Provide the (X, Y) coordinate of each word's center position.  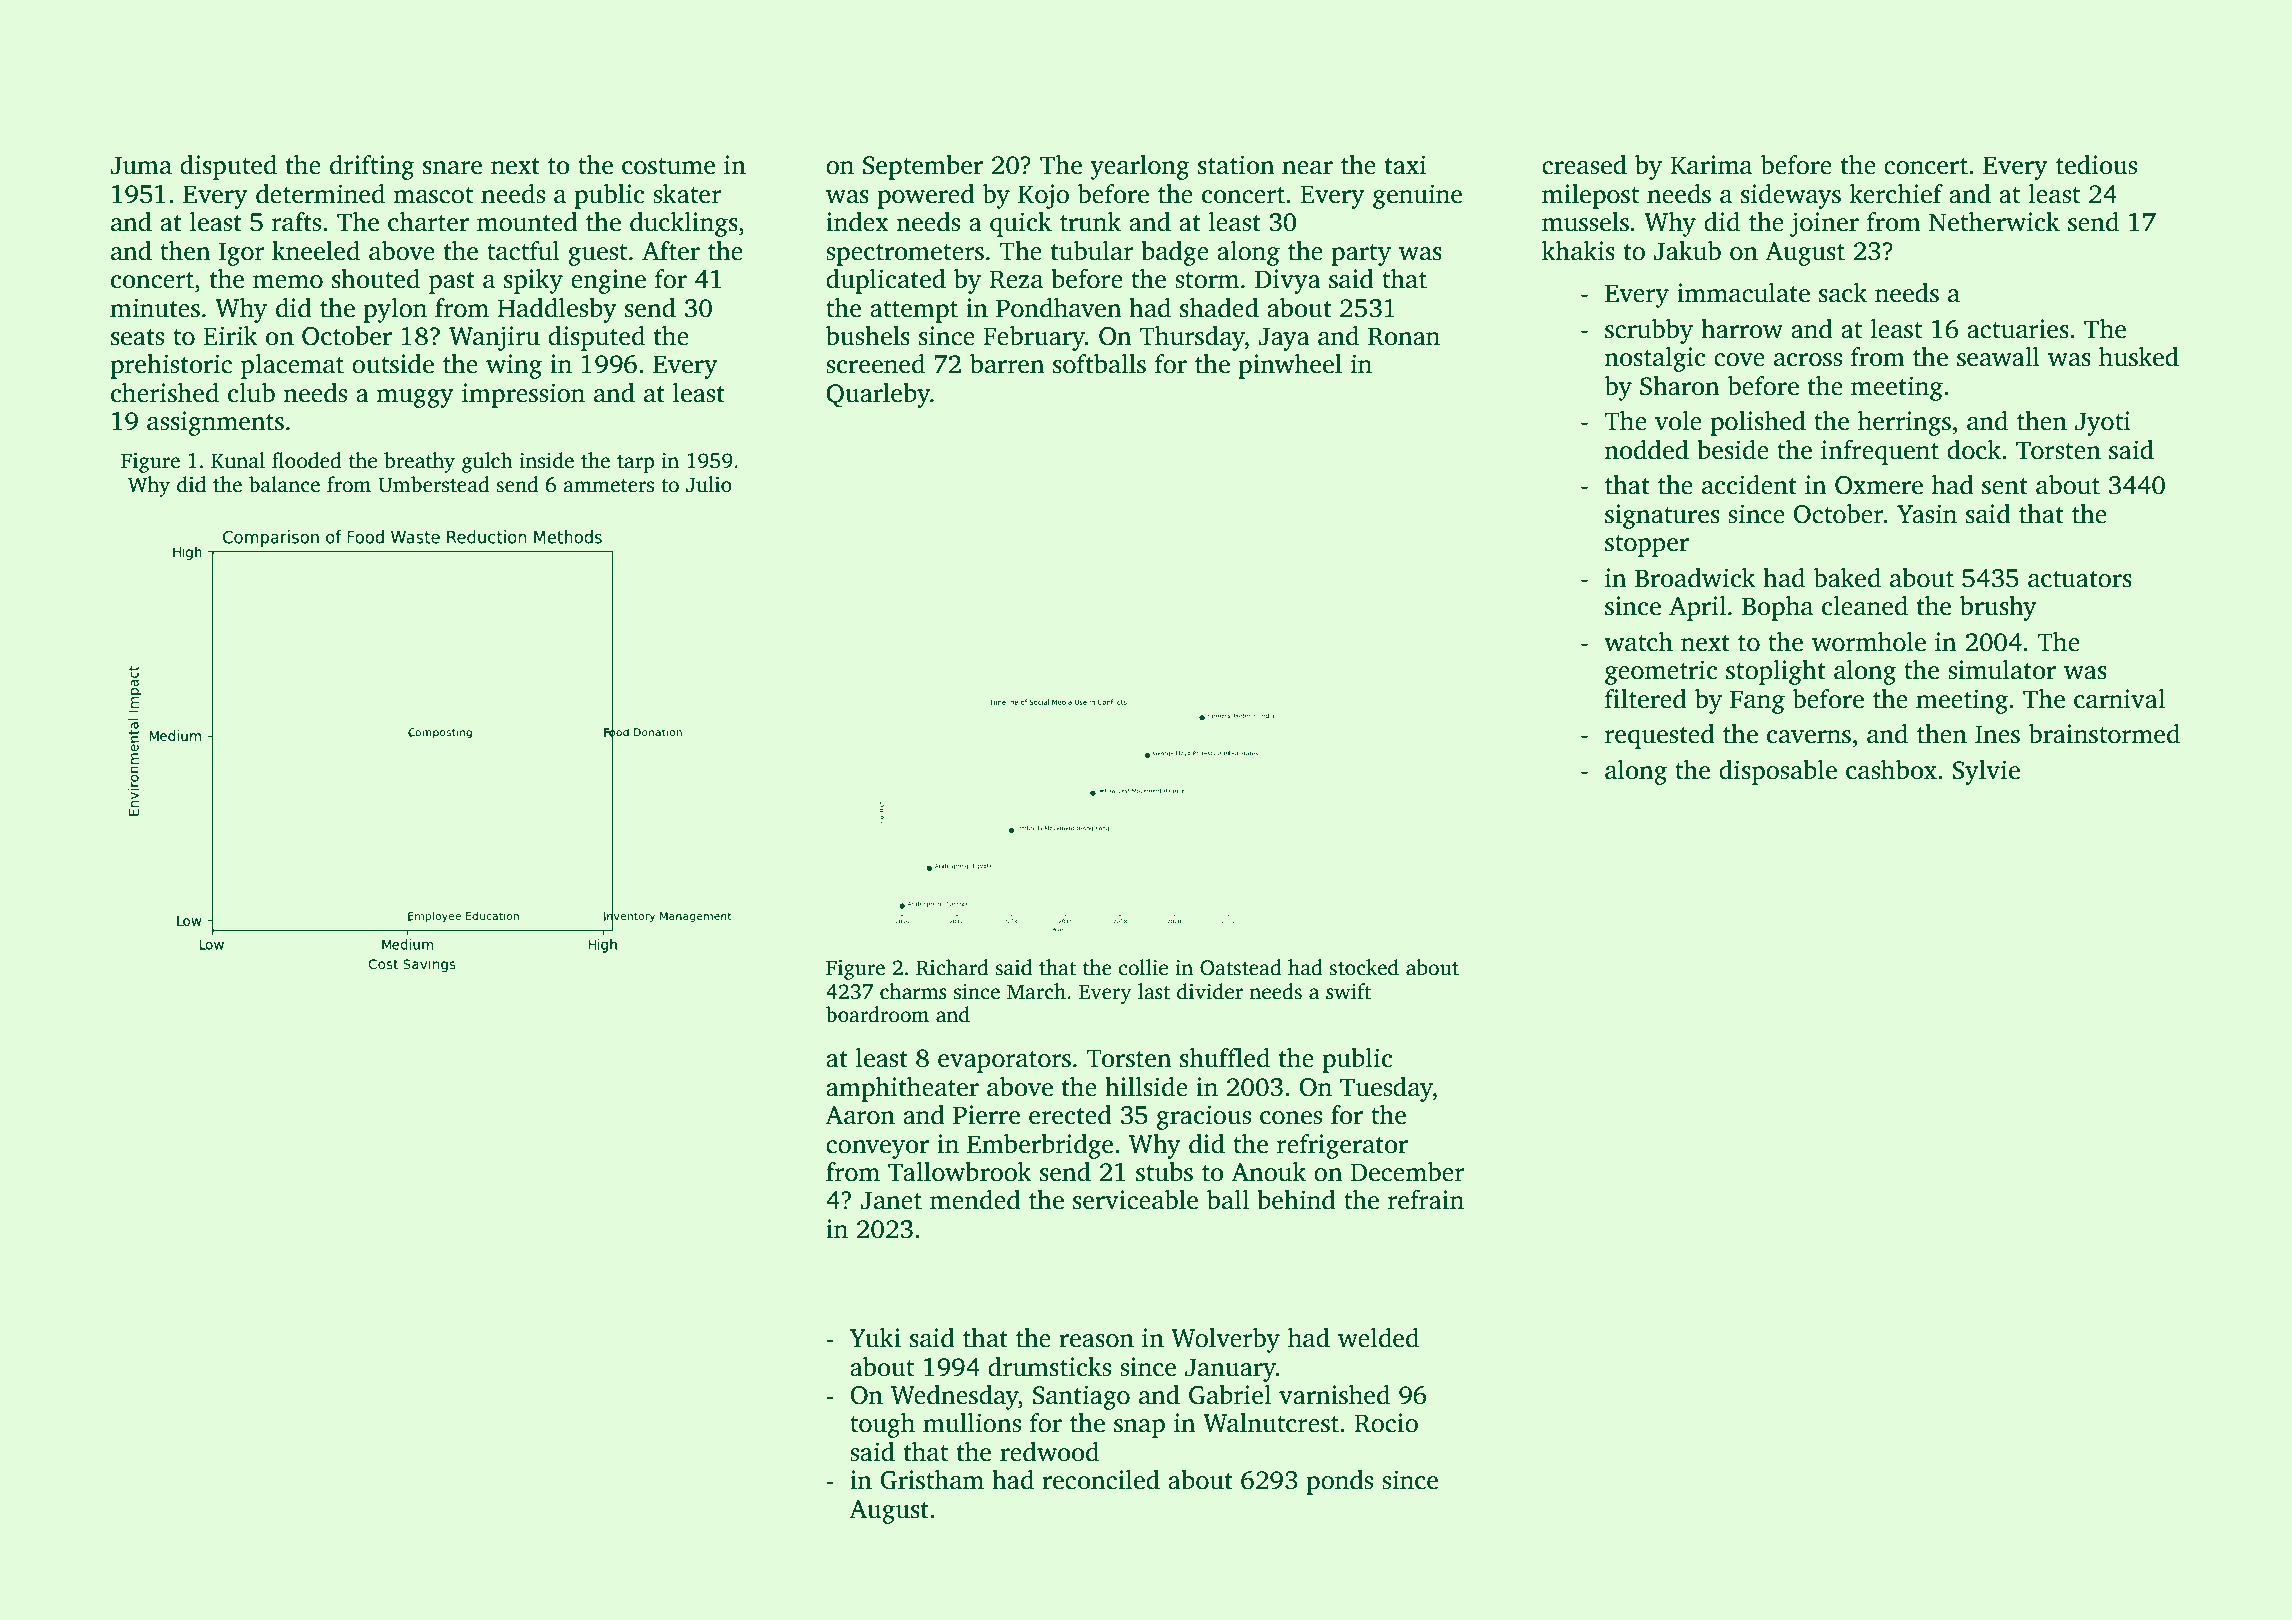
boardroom (877, 1014)
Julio (709, 484)
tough (882, 1425)
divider (1210, 991)
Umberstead (434, 484)
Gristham (932, 1480)
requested (1660, 736)
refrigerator (1342, 1146)
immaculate (1743, 293)
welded (1378, 1338)
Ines (1997, 734)
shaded (1219, 308)
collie (1143, 967)
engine (608, 281)
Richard (952, 967)
